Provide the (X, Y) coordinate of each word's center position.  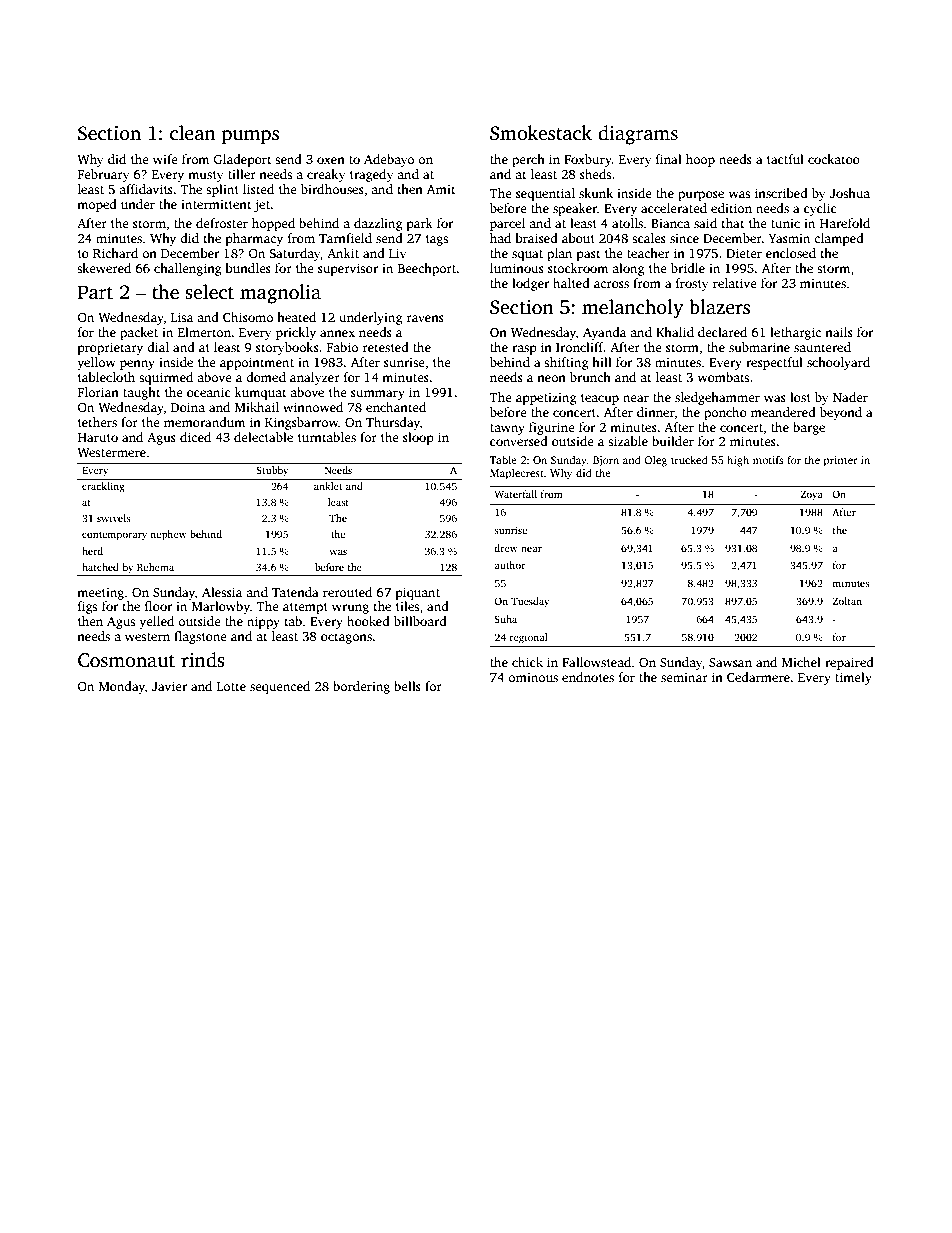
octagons (346, 638)
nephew (168, 535)
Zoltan (847, 601)
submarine (759, 347)
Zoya (811, 496)
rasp (524, 350)
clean (192, 133)
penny (137, 365)
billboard (420, 621)
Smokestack (541, 133)
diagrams (638, 135)
